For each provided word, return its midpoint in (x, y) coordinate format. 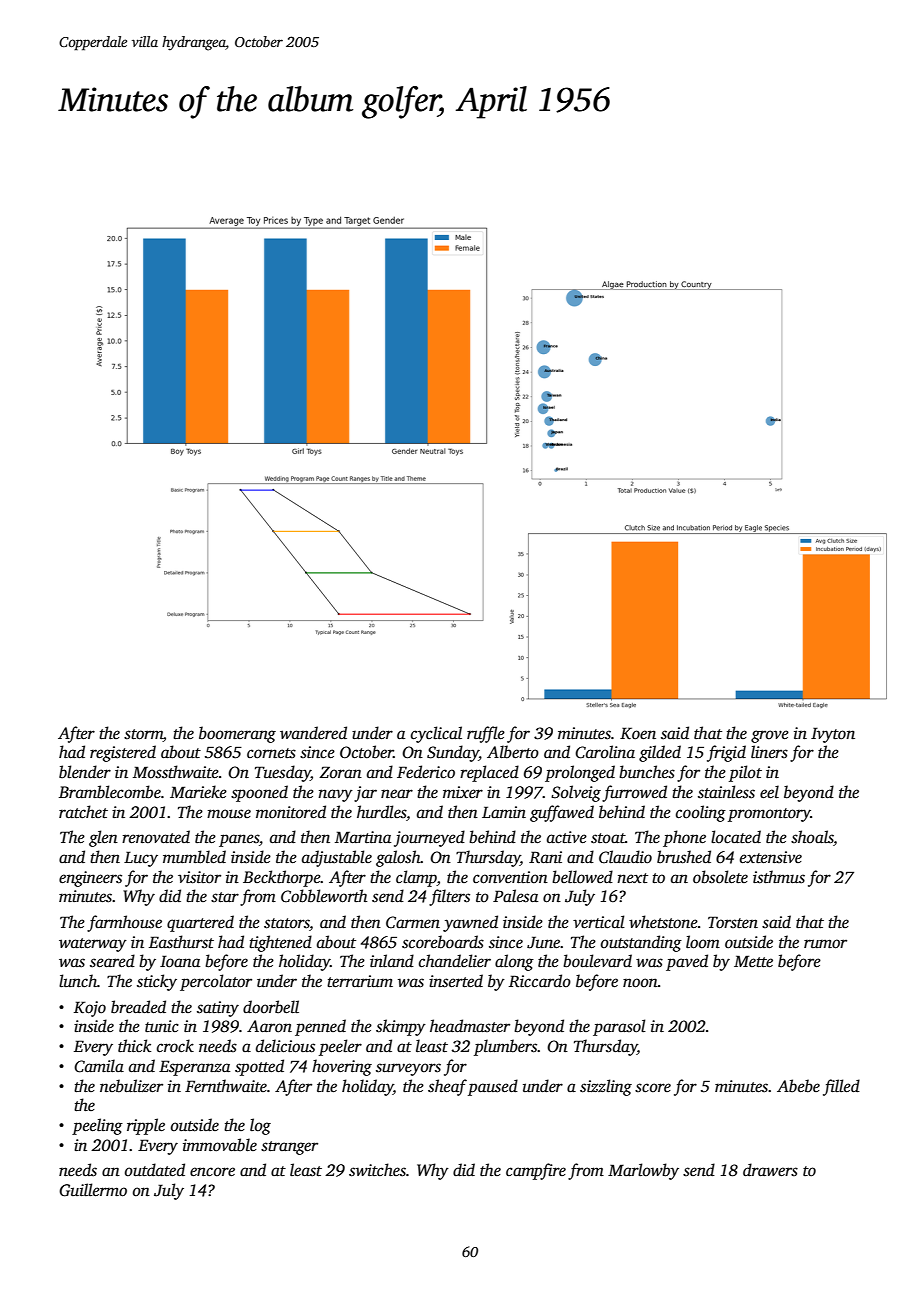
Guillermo (93, 1190)
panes (239, 840)
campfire (536, 1171)
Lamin (504, 812)
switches (377, 1170)
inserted (456, 981)
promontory (769, 815)
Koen (638, 733)
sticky (157, 982)
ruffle (486, 734)
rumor (825, 944)
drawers (770, 1170)
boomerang (237, 734)
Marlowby (643, 1171)
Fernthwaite (226, 1086)
